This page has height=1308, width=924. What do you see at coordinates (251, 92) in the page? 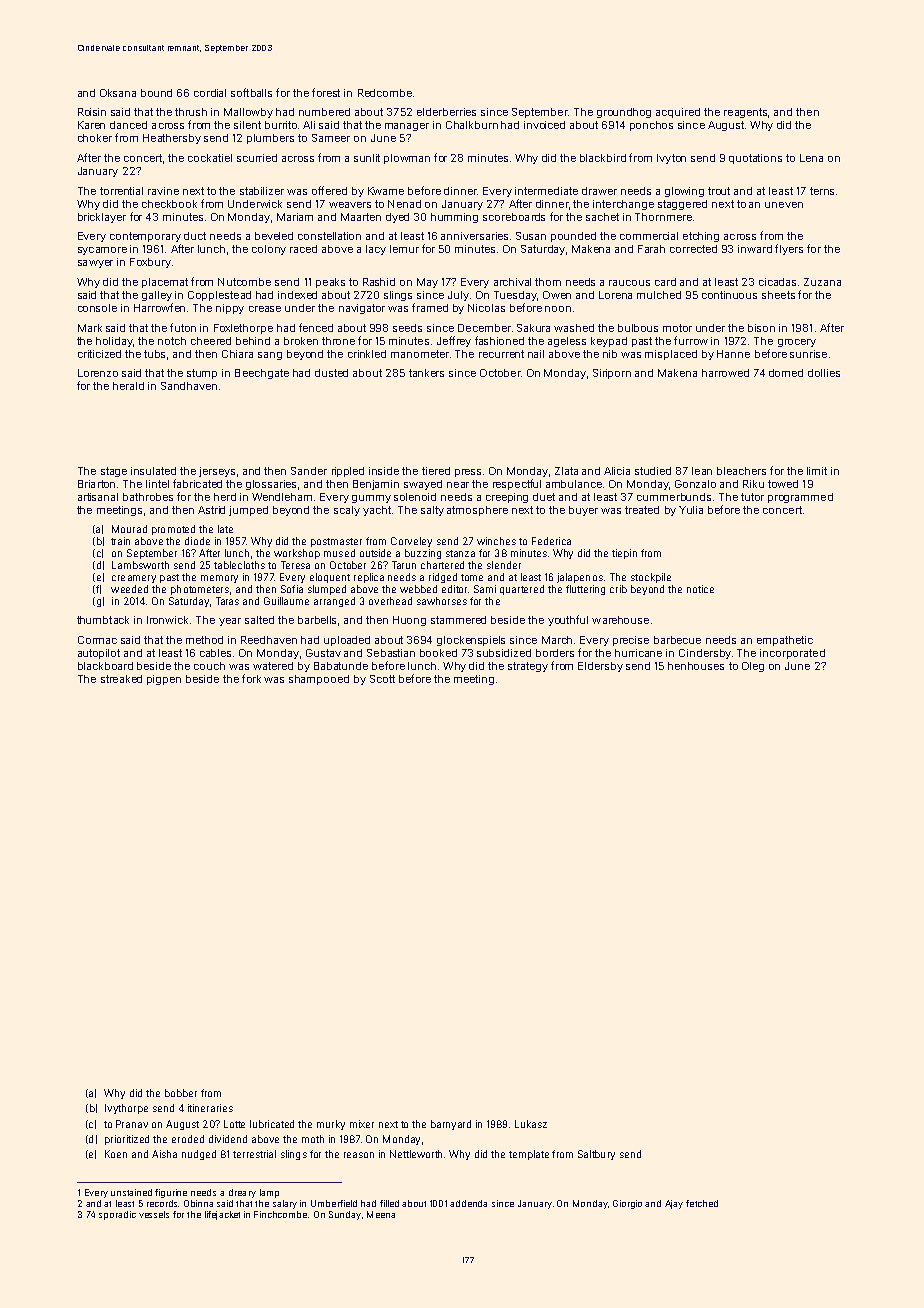
I see `softballs` at bounding box center [251, 92].
